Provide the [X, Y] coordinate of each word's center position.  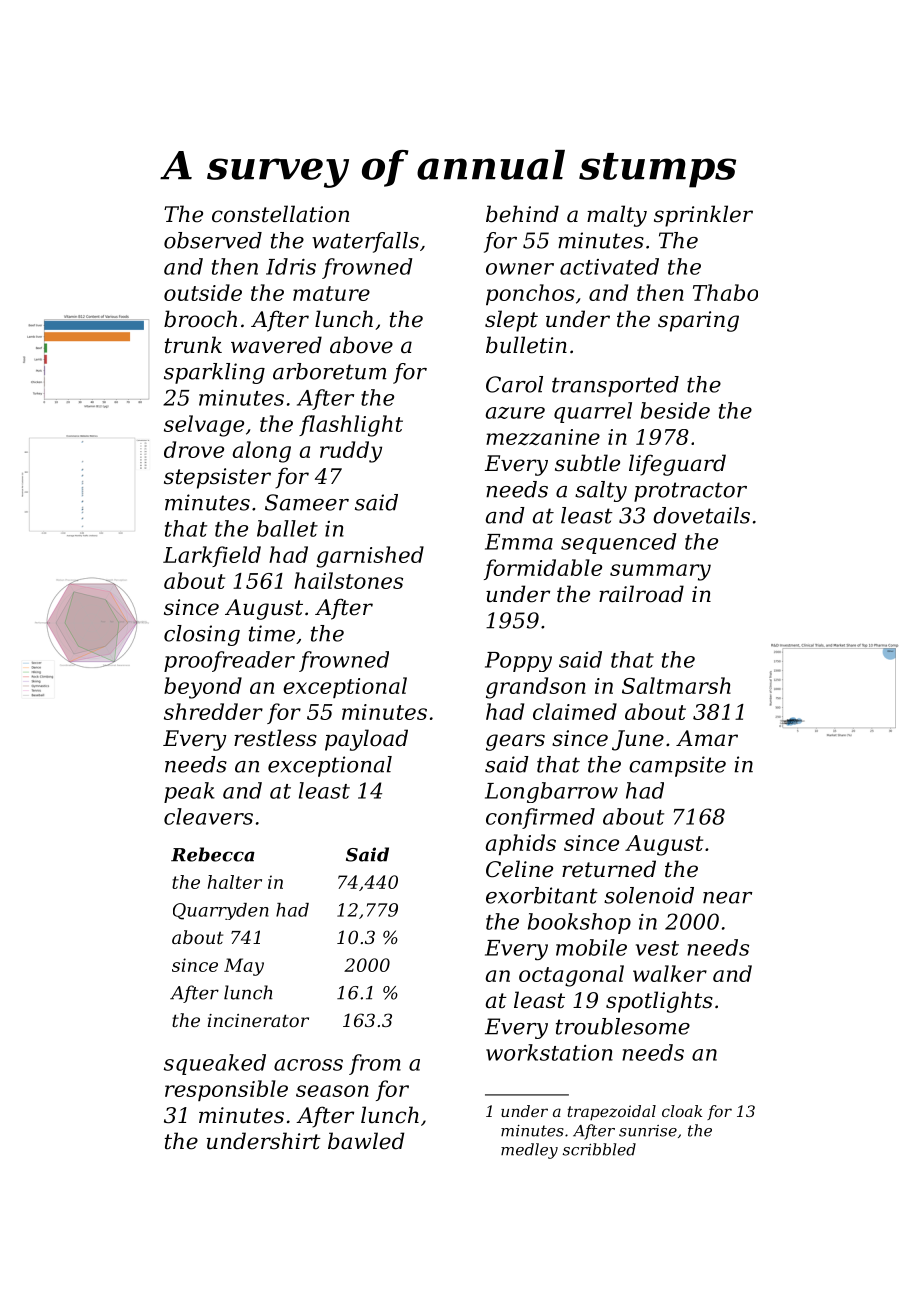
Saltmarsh [676, 685]
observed [213, 240]
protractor [690, 492]
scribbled [599, 1149]
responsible [226, 1090]
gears [515, 742]
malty [617, 216]
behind [522, 214]
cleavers [208, 816]
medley [529, 1151]
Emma [519, 542]
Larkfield [212, 556]
